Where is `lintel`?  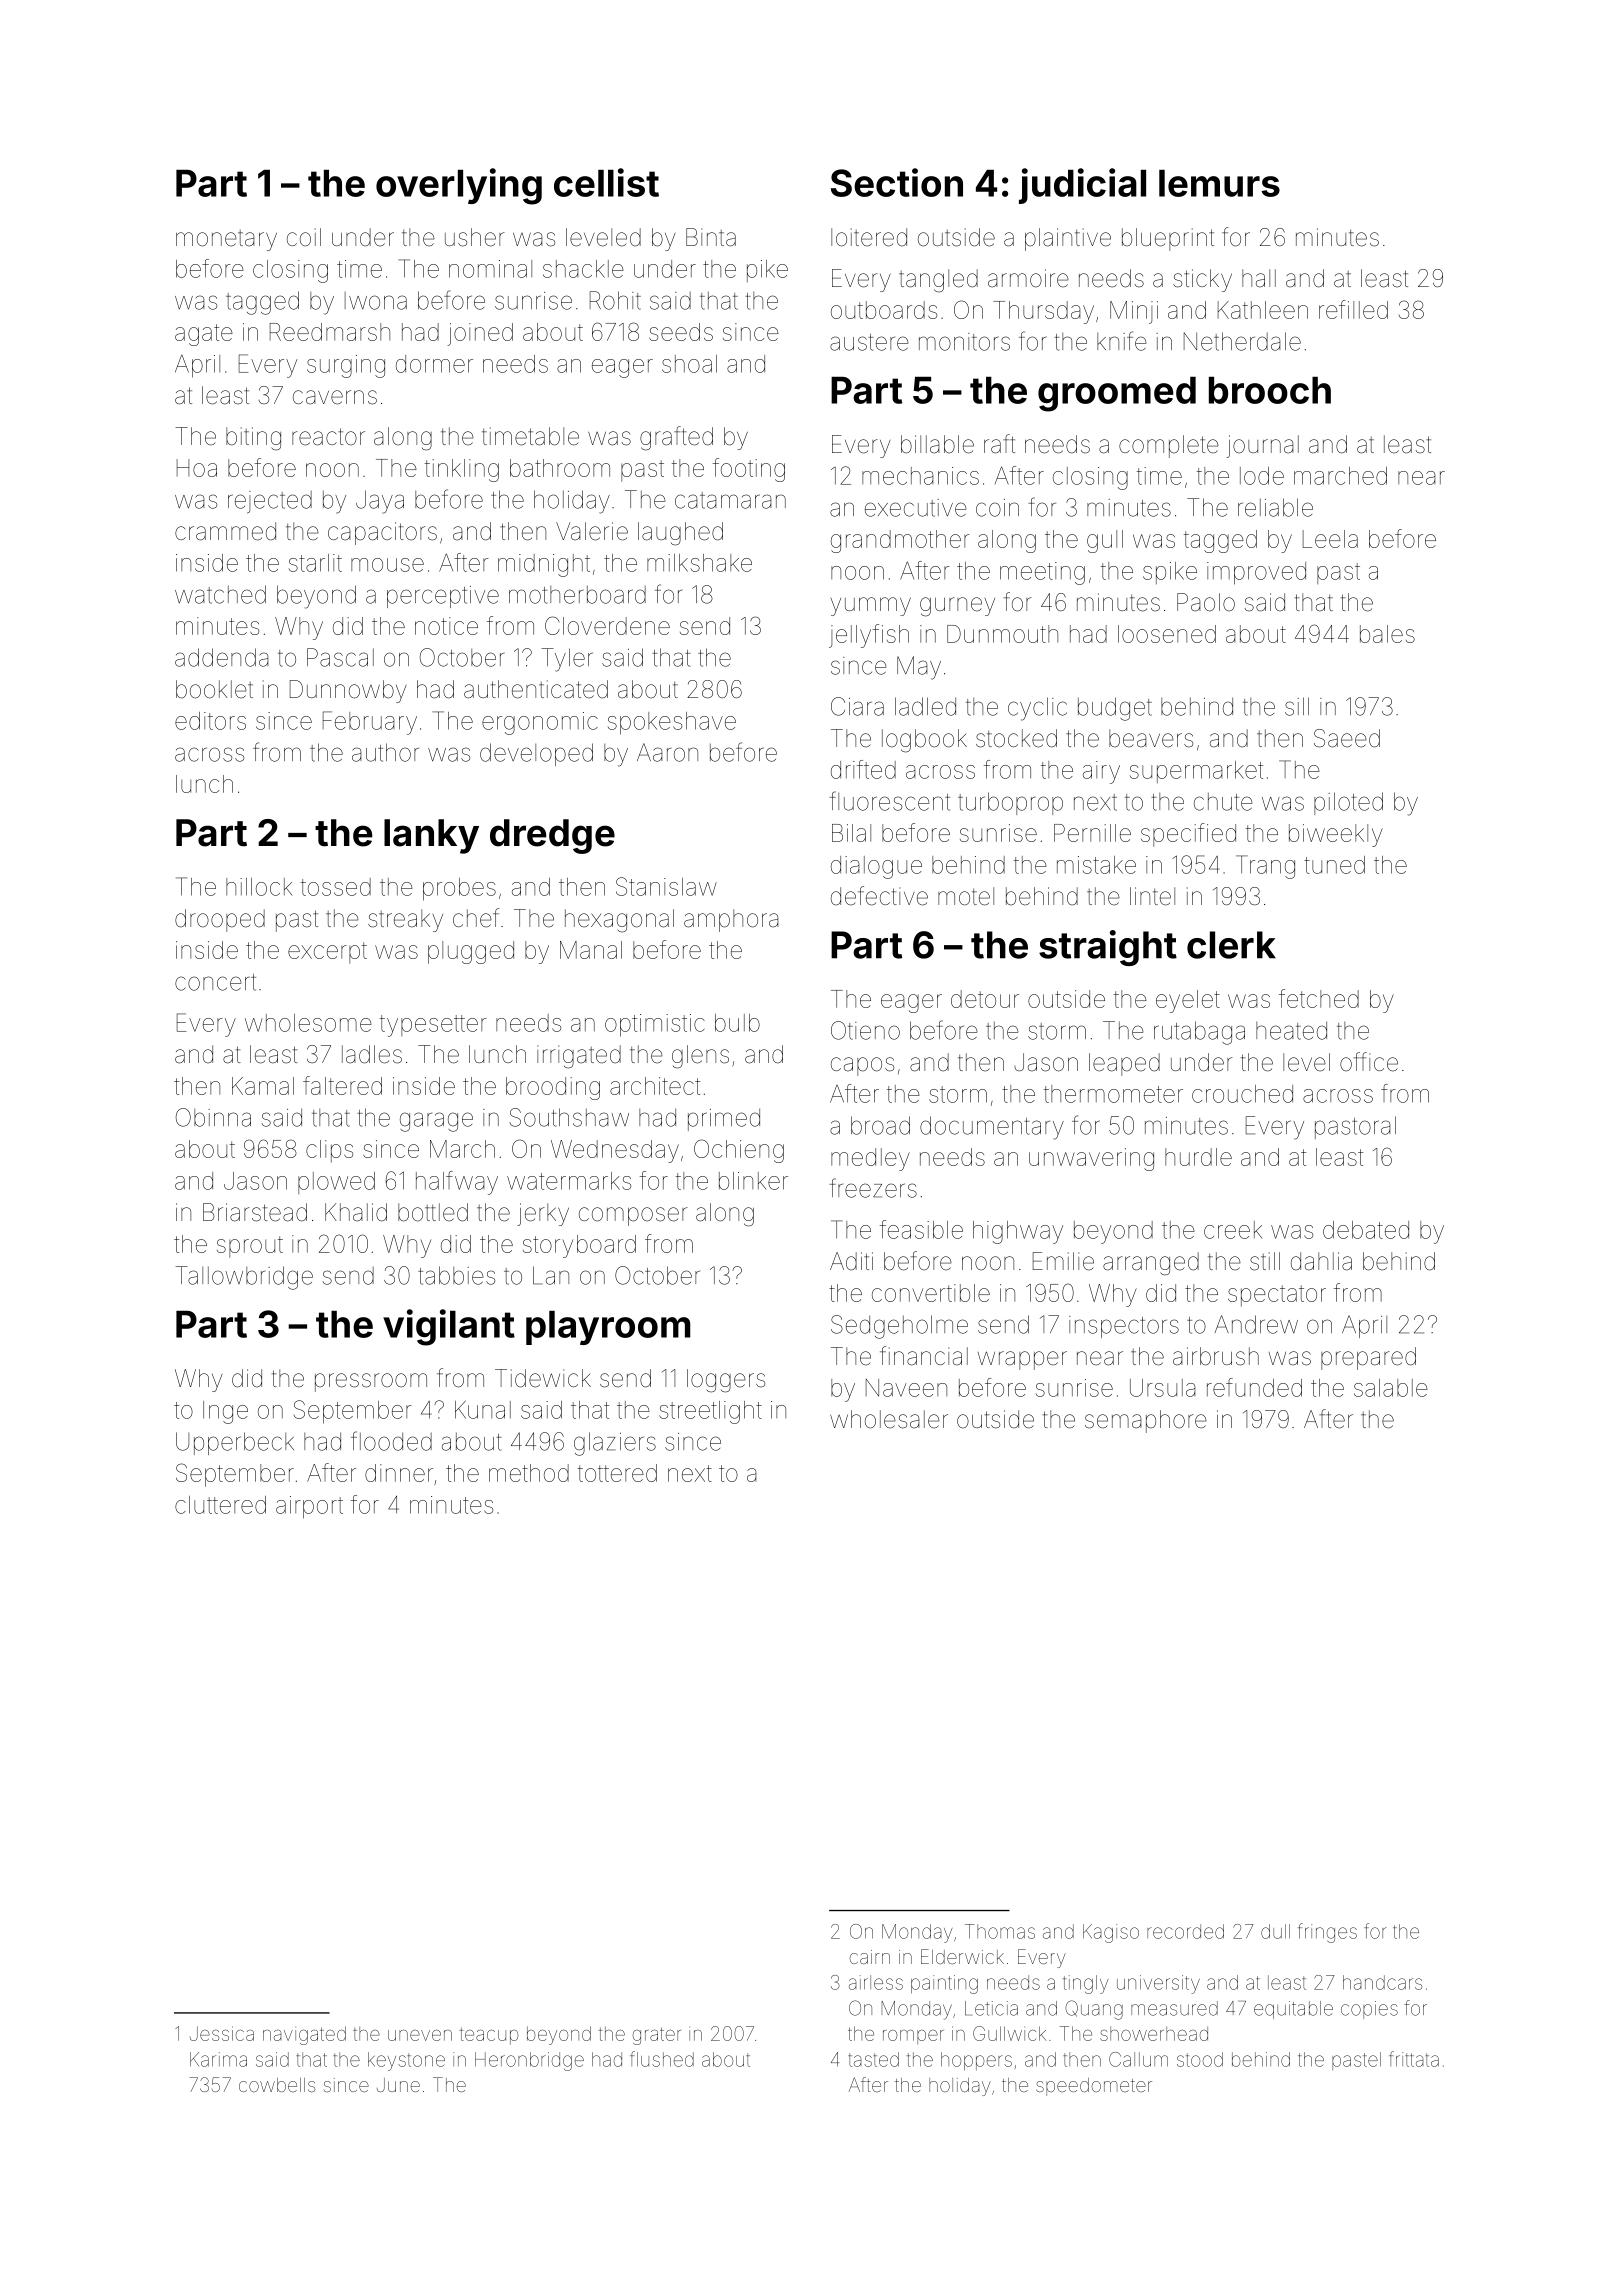
lintel is located at coordinates (1152, 896).
